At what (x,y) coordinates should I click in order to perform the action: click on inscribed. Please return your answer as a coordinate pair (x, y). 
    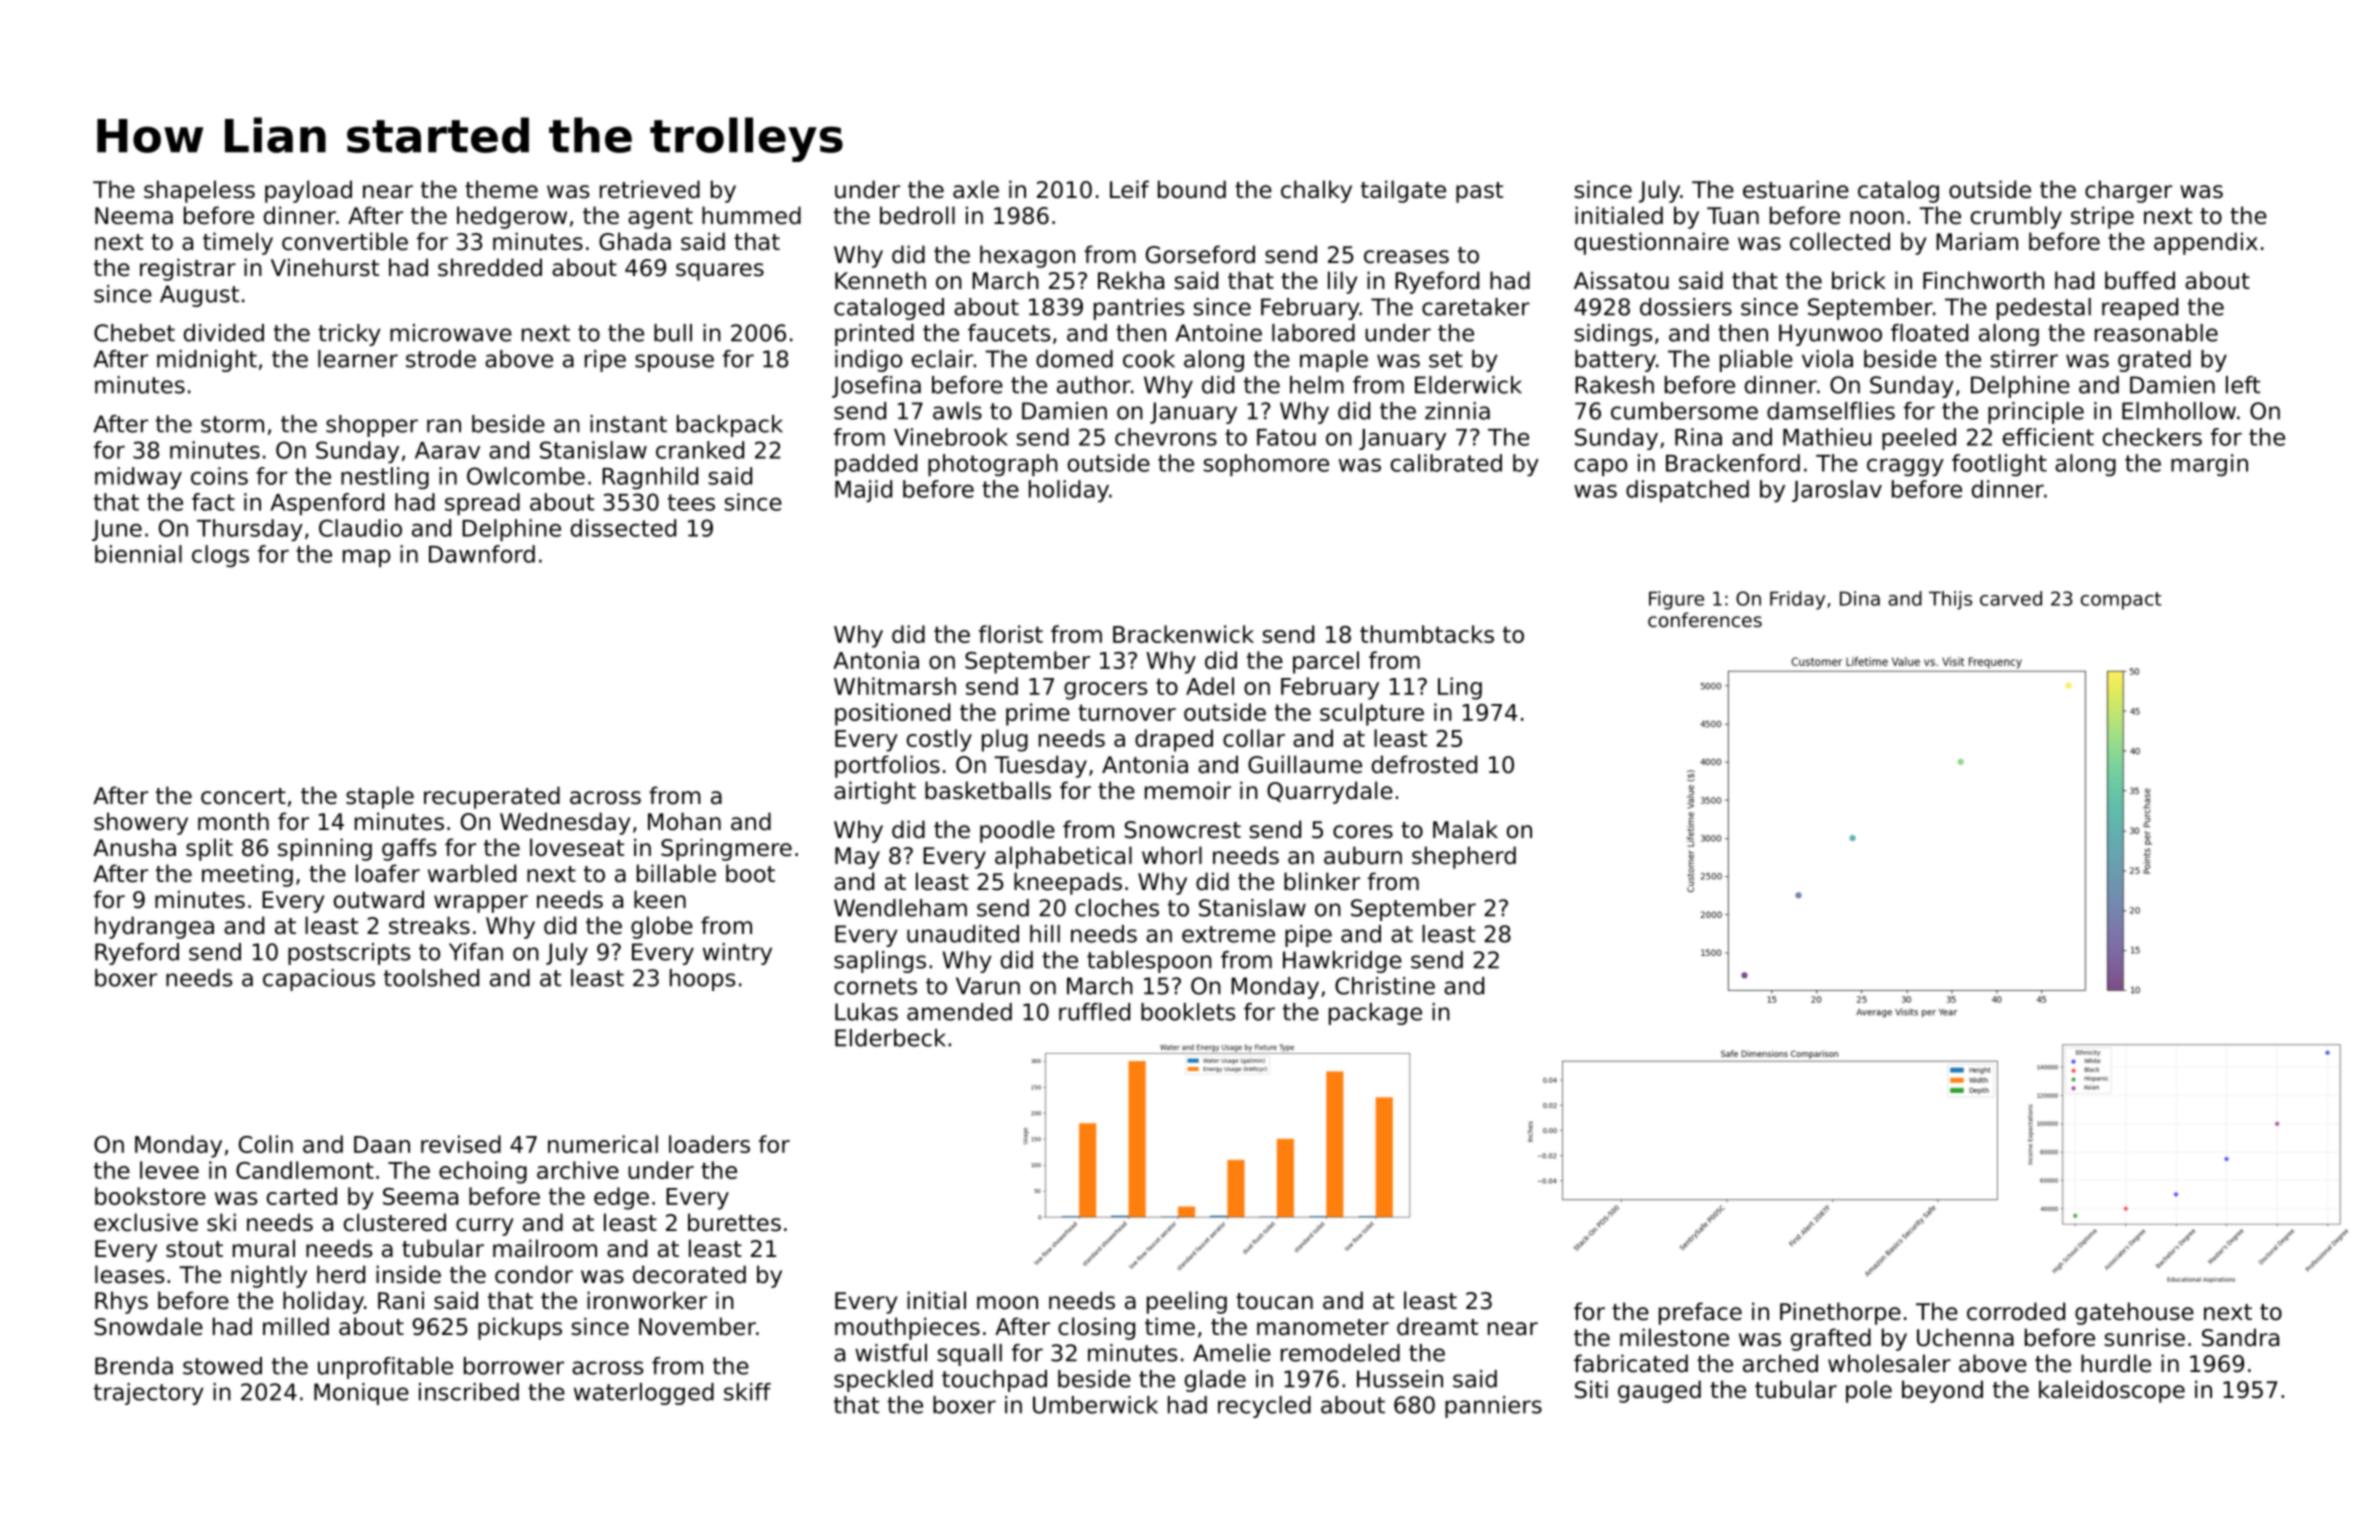
    Looking at the image, I should click on (469, 1392).
